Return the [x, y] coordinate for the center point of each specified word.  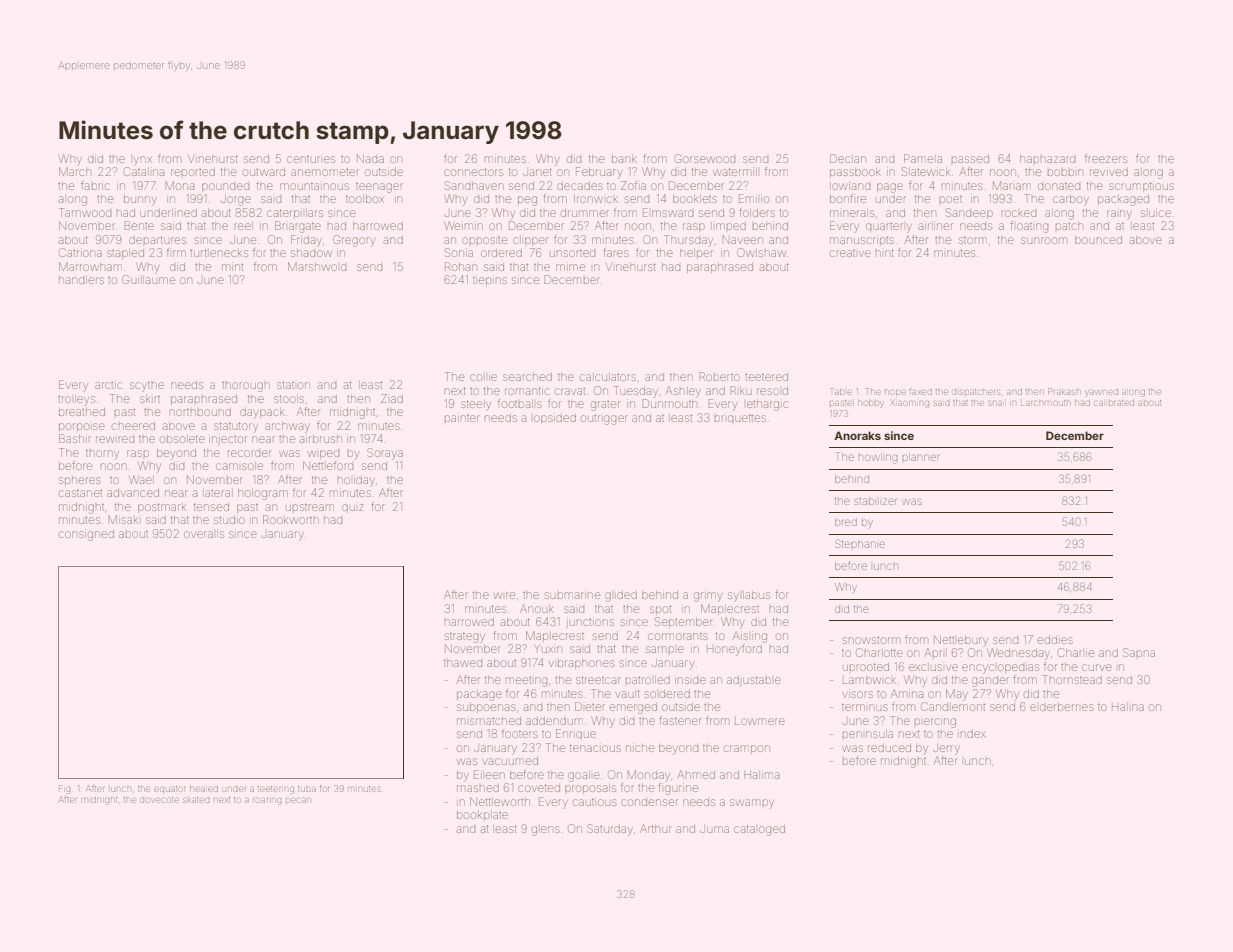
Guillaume [148, 279]
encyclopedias [1000, 669]
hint [885, 253]
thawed [463, 663]
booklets [695, 199]
